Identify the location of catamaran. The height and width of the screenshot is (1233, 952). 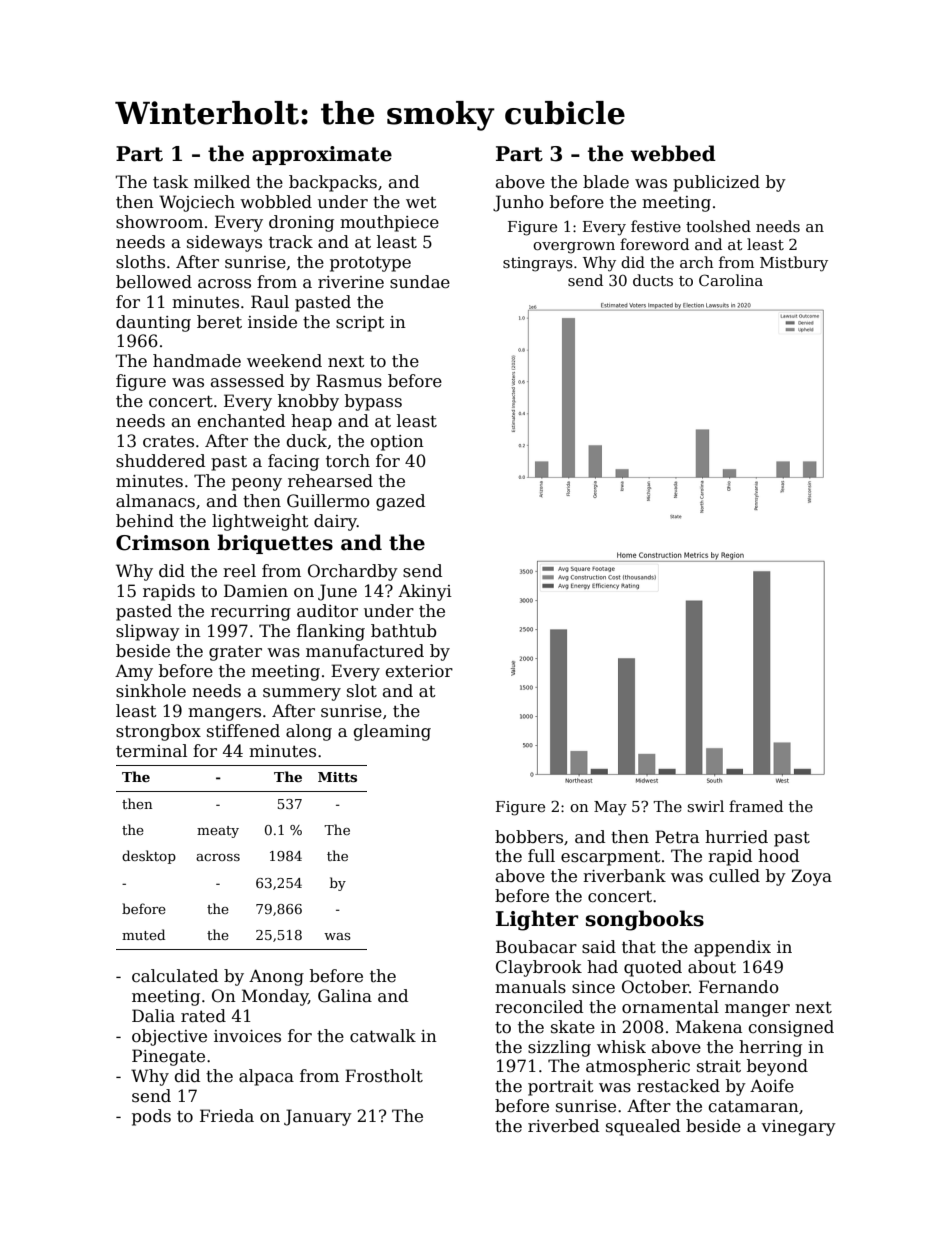
(754, 1107).
